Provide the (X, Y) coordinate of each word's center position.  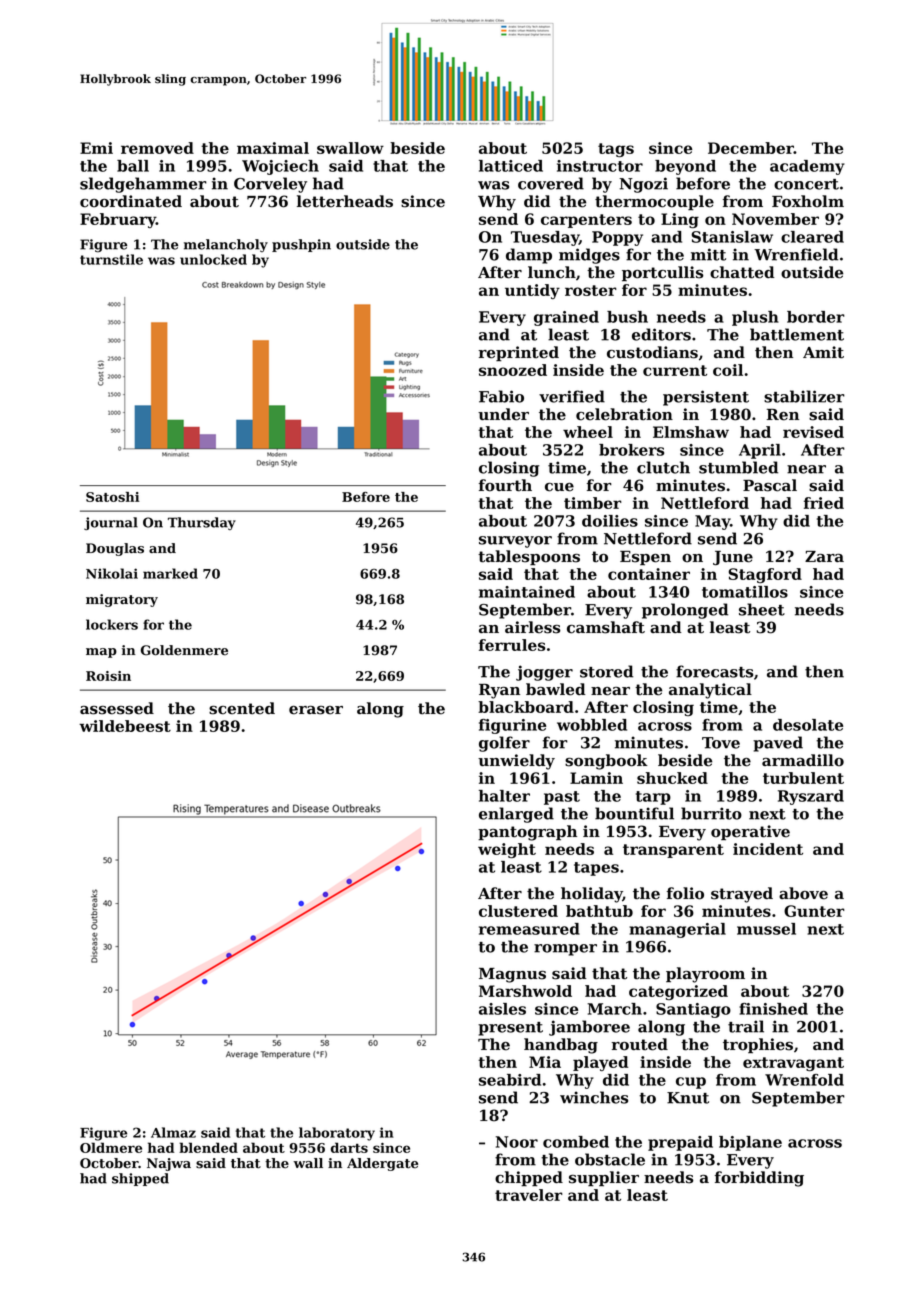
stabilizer (804, 396)
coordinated (131, 201)
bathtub (599, 911)
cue (559, 487)
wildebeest (125, 726)
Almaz (173, 1132)
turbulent (803, 778)
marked (170, 573)
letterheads (345, 201)
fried (824, 503)
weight (507, 850)
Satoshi (112, 497)
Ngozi (643, 185)
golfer (504, 744)
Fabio (501, 396)
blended (208, 1147)
